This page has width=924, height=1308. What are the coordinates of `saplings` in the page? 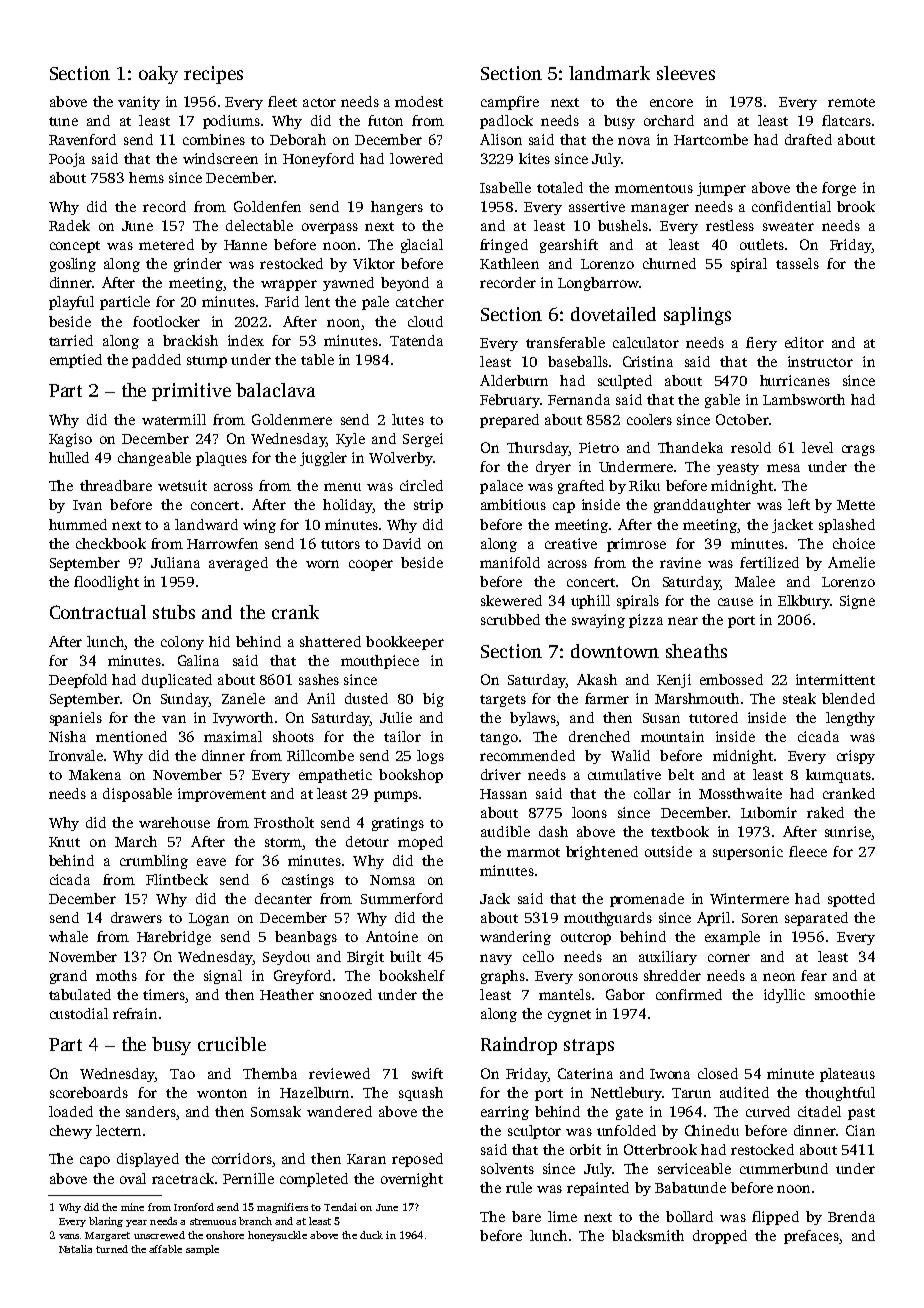 It's located at (697, 316).
